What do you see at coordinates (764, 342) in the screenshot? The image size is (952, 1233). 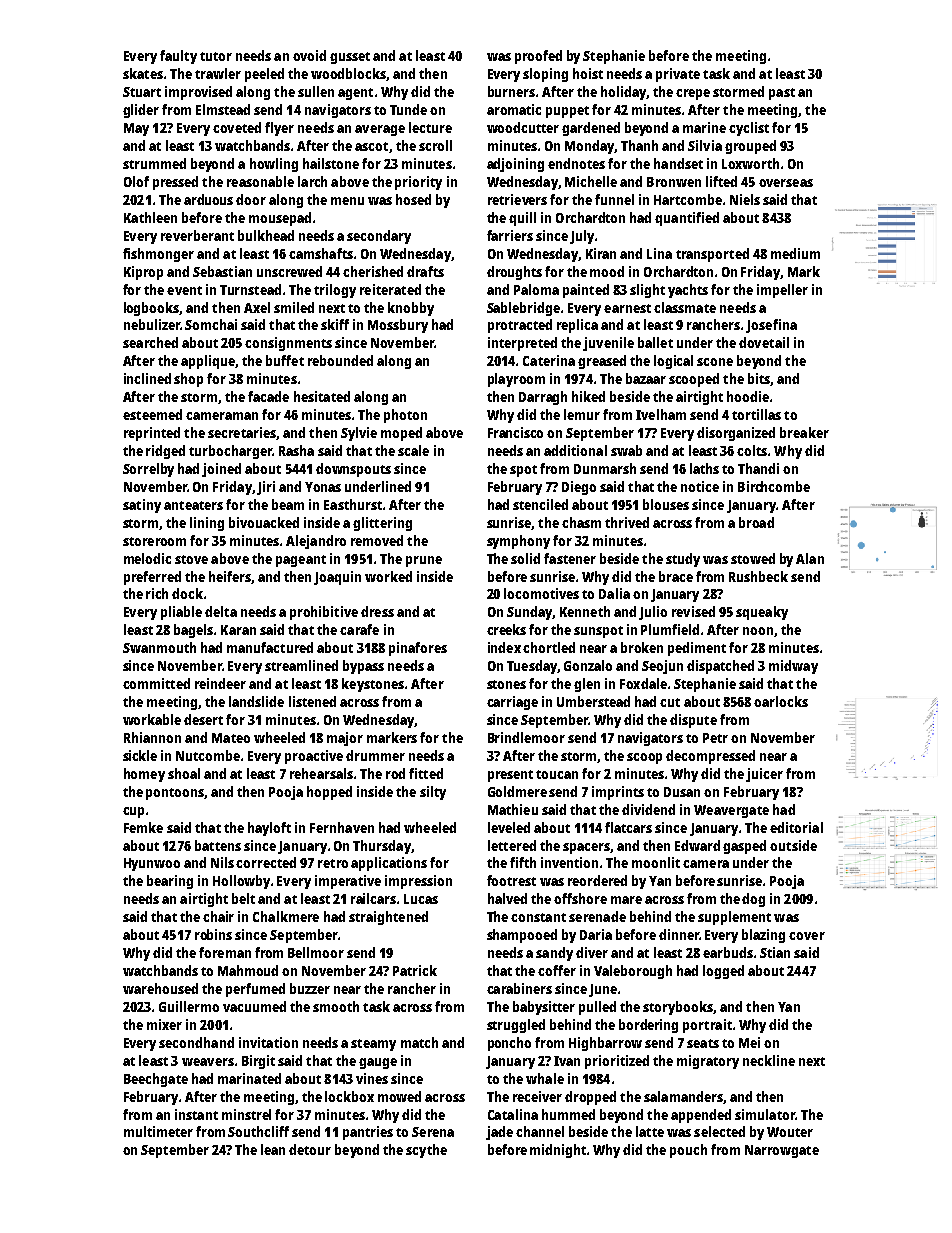 I see `dovetail` at bounding box center [764, 342].
